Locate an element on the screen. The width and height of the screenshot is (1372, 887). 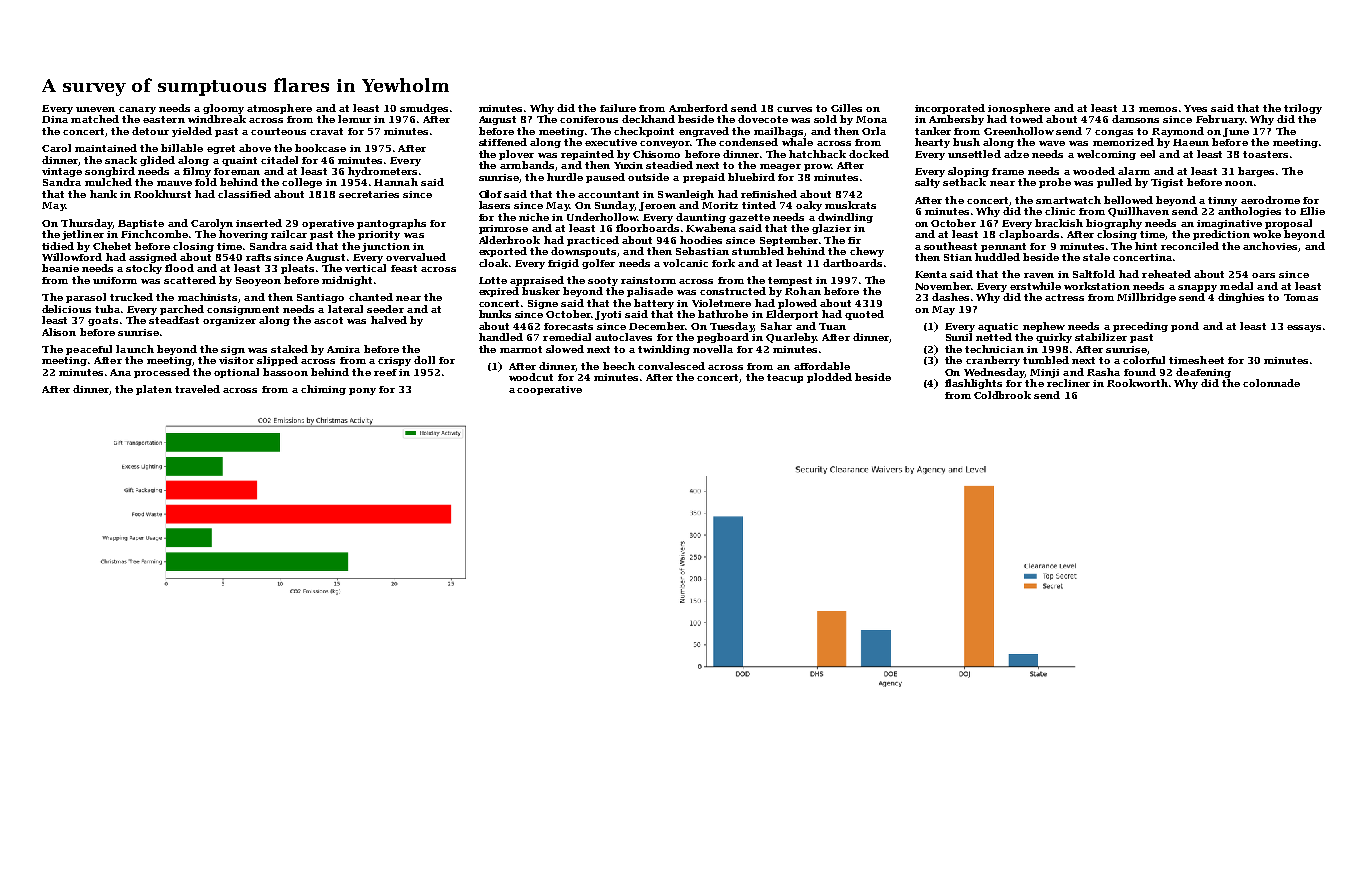
pleats is located at coordinates (297, 269).
